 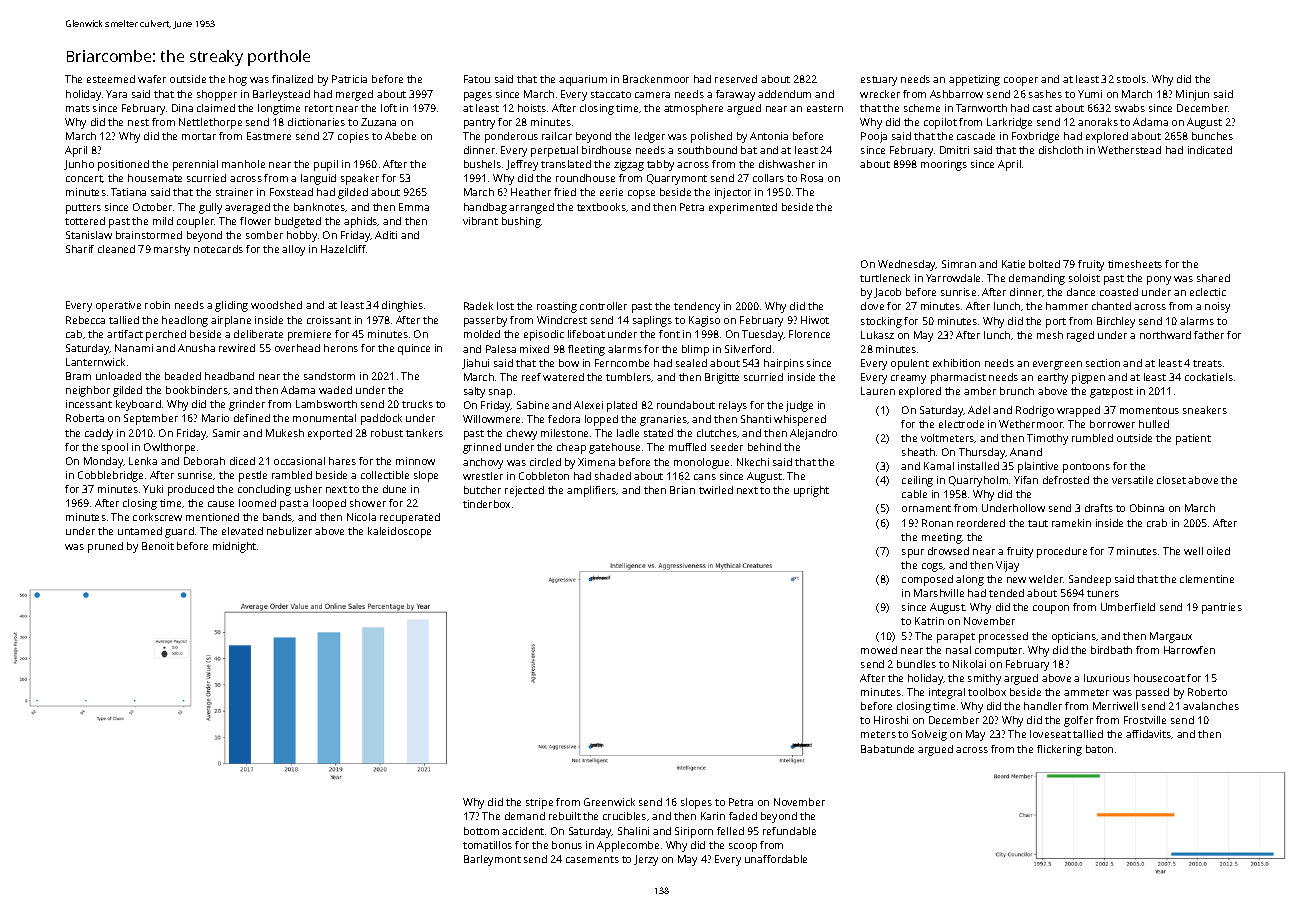 What do you see at coordinates (1210, 150) in the page?
I see `indicated` at bounding box center [1210, 150].
